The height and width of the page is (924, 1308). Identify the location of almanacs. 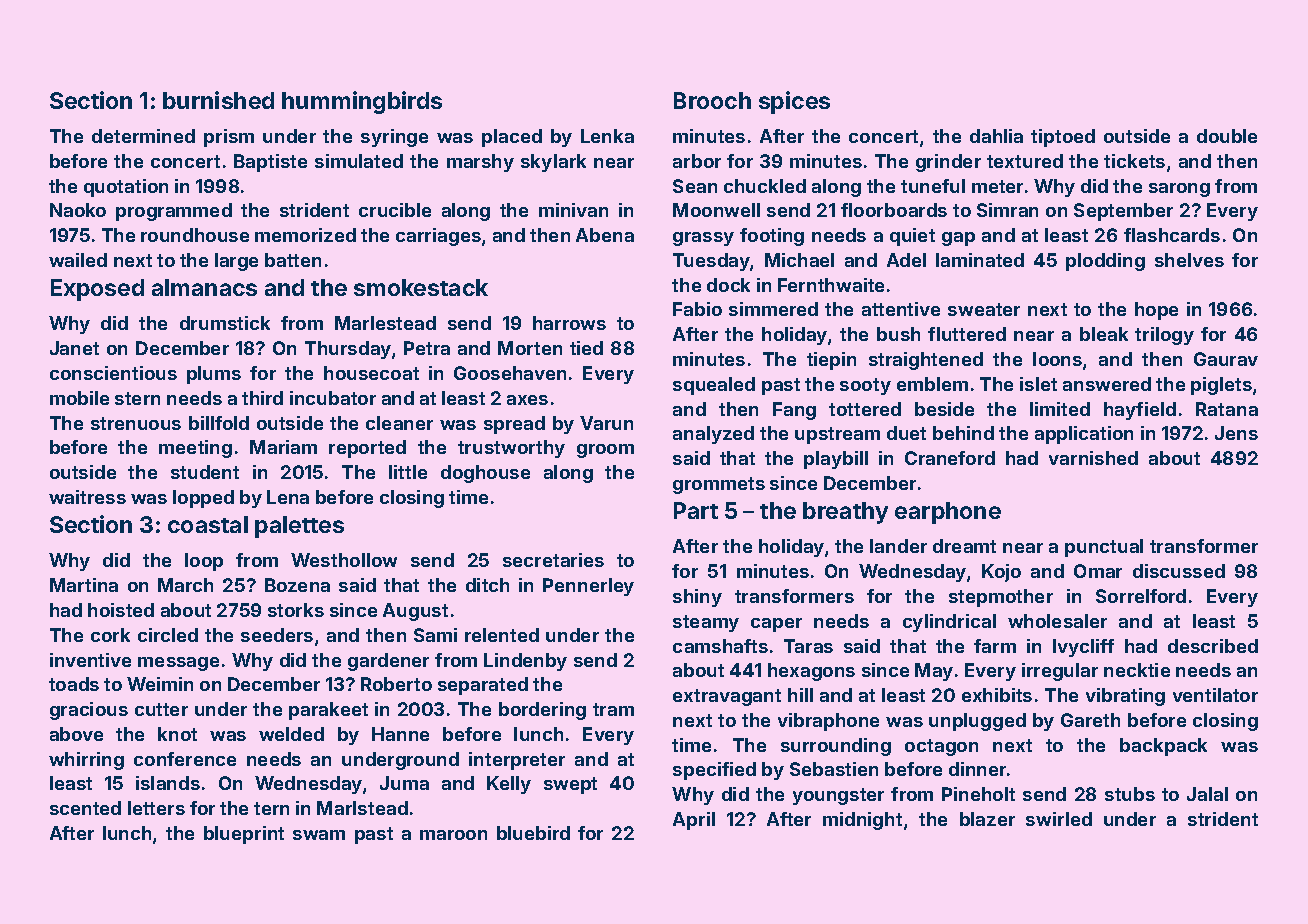
(204, 287).
